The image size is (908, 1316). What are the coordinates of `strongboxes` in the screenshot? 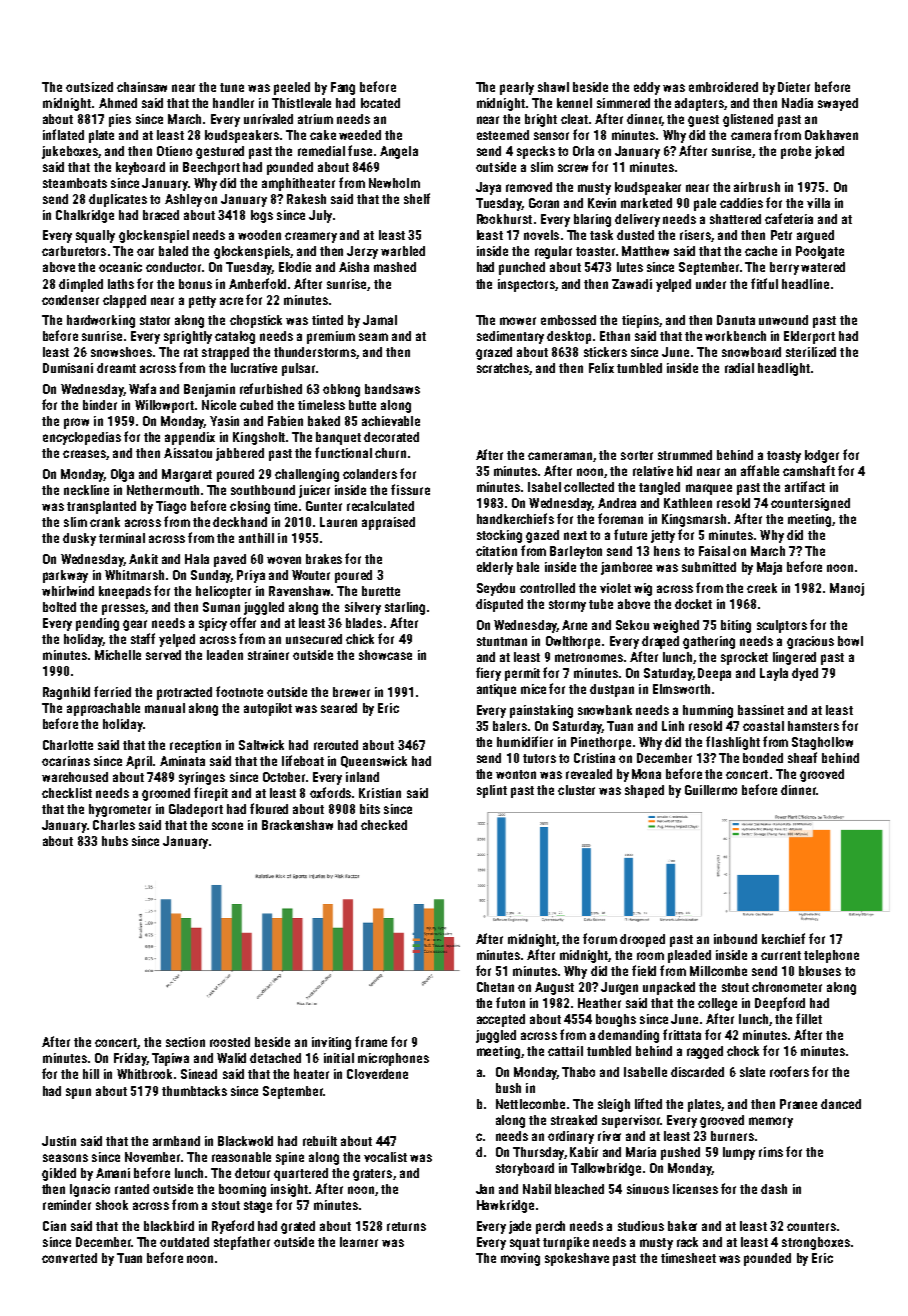 It's located at (816, 1243).
